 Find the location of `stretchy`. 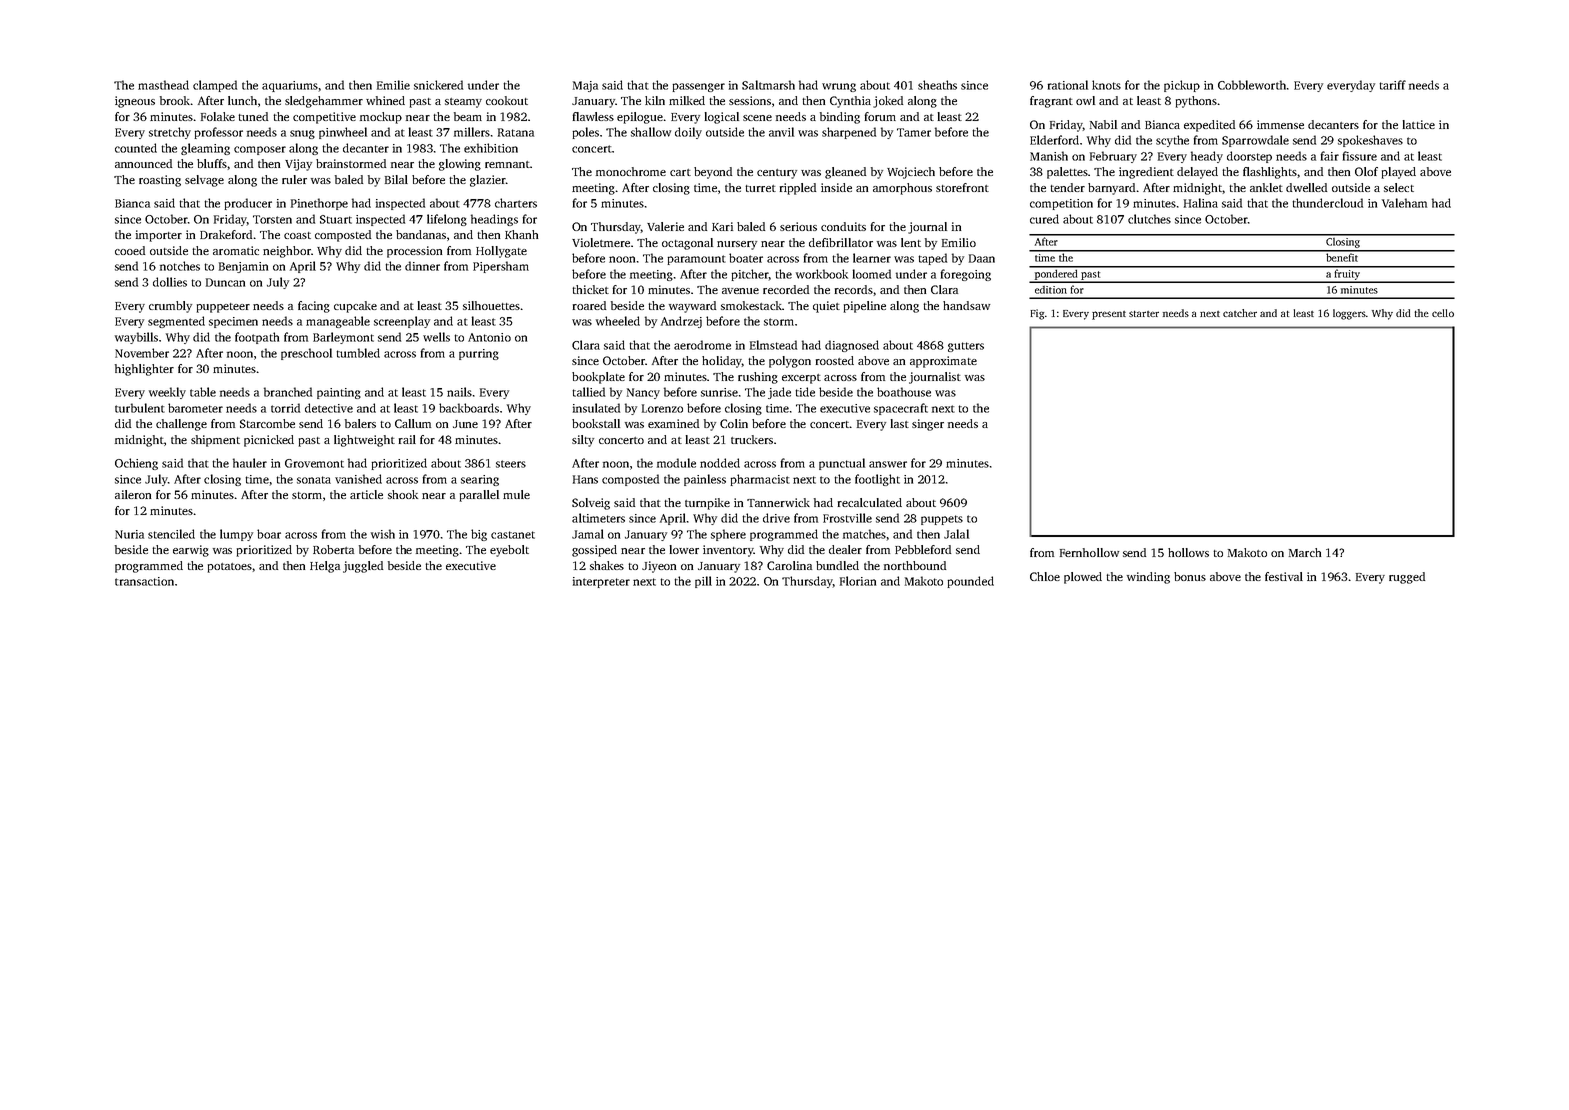

stretchy is located at coordinates (170, 133).
